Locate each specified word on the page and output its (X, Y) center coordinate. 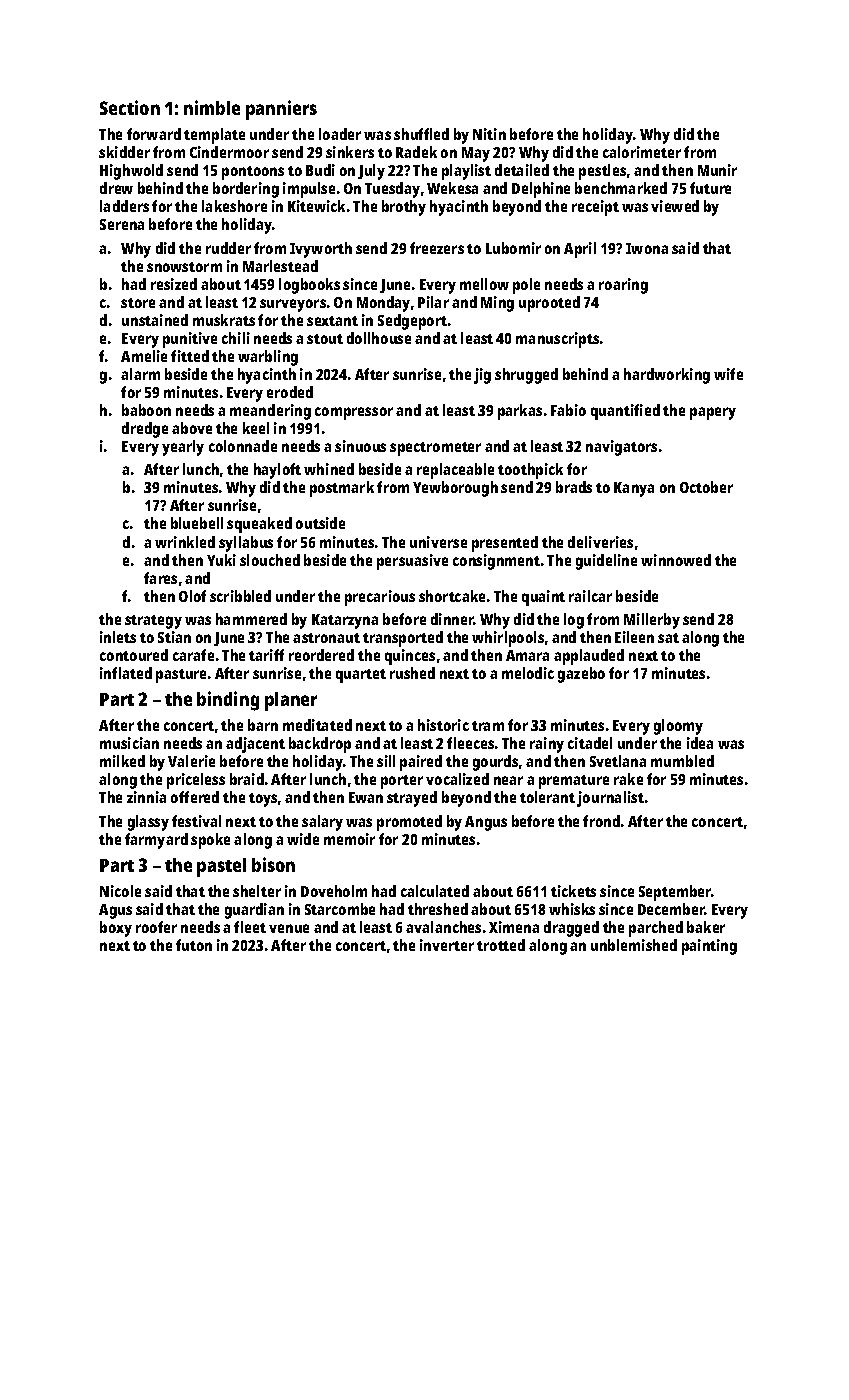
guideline (606, 562)
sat (668, 638)
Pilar (433, 302)
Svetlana (618, 761)
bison (273, 864)
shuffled (421, 134)
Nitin (489, 134)
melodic (528, 673)
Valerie (191, 761)
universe (438, 542)
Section (130, 107)
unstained (155, 320)
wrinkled (185, 542)
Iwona (647, 248)
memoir (349, 839)
